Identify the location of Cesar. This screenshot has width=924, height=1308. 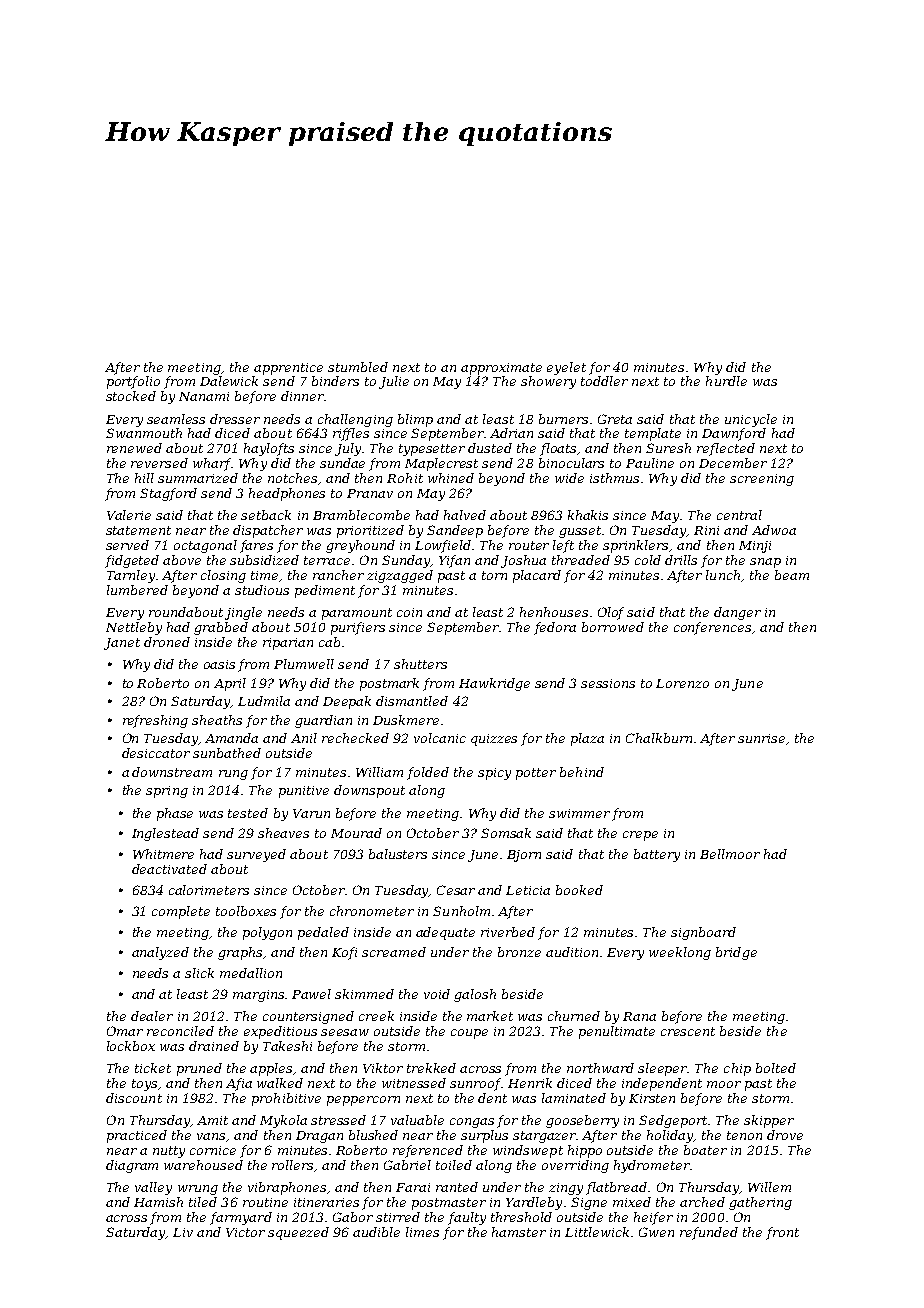
(456, 890).
